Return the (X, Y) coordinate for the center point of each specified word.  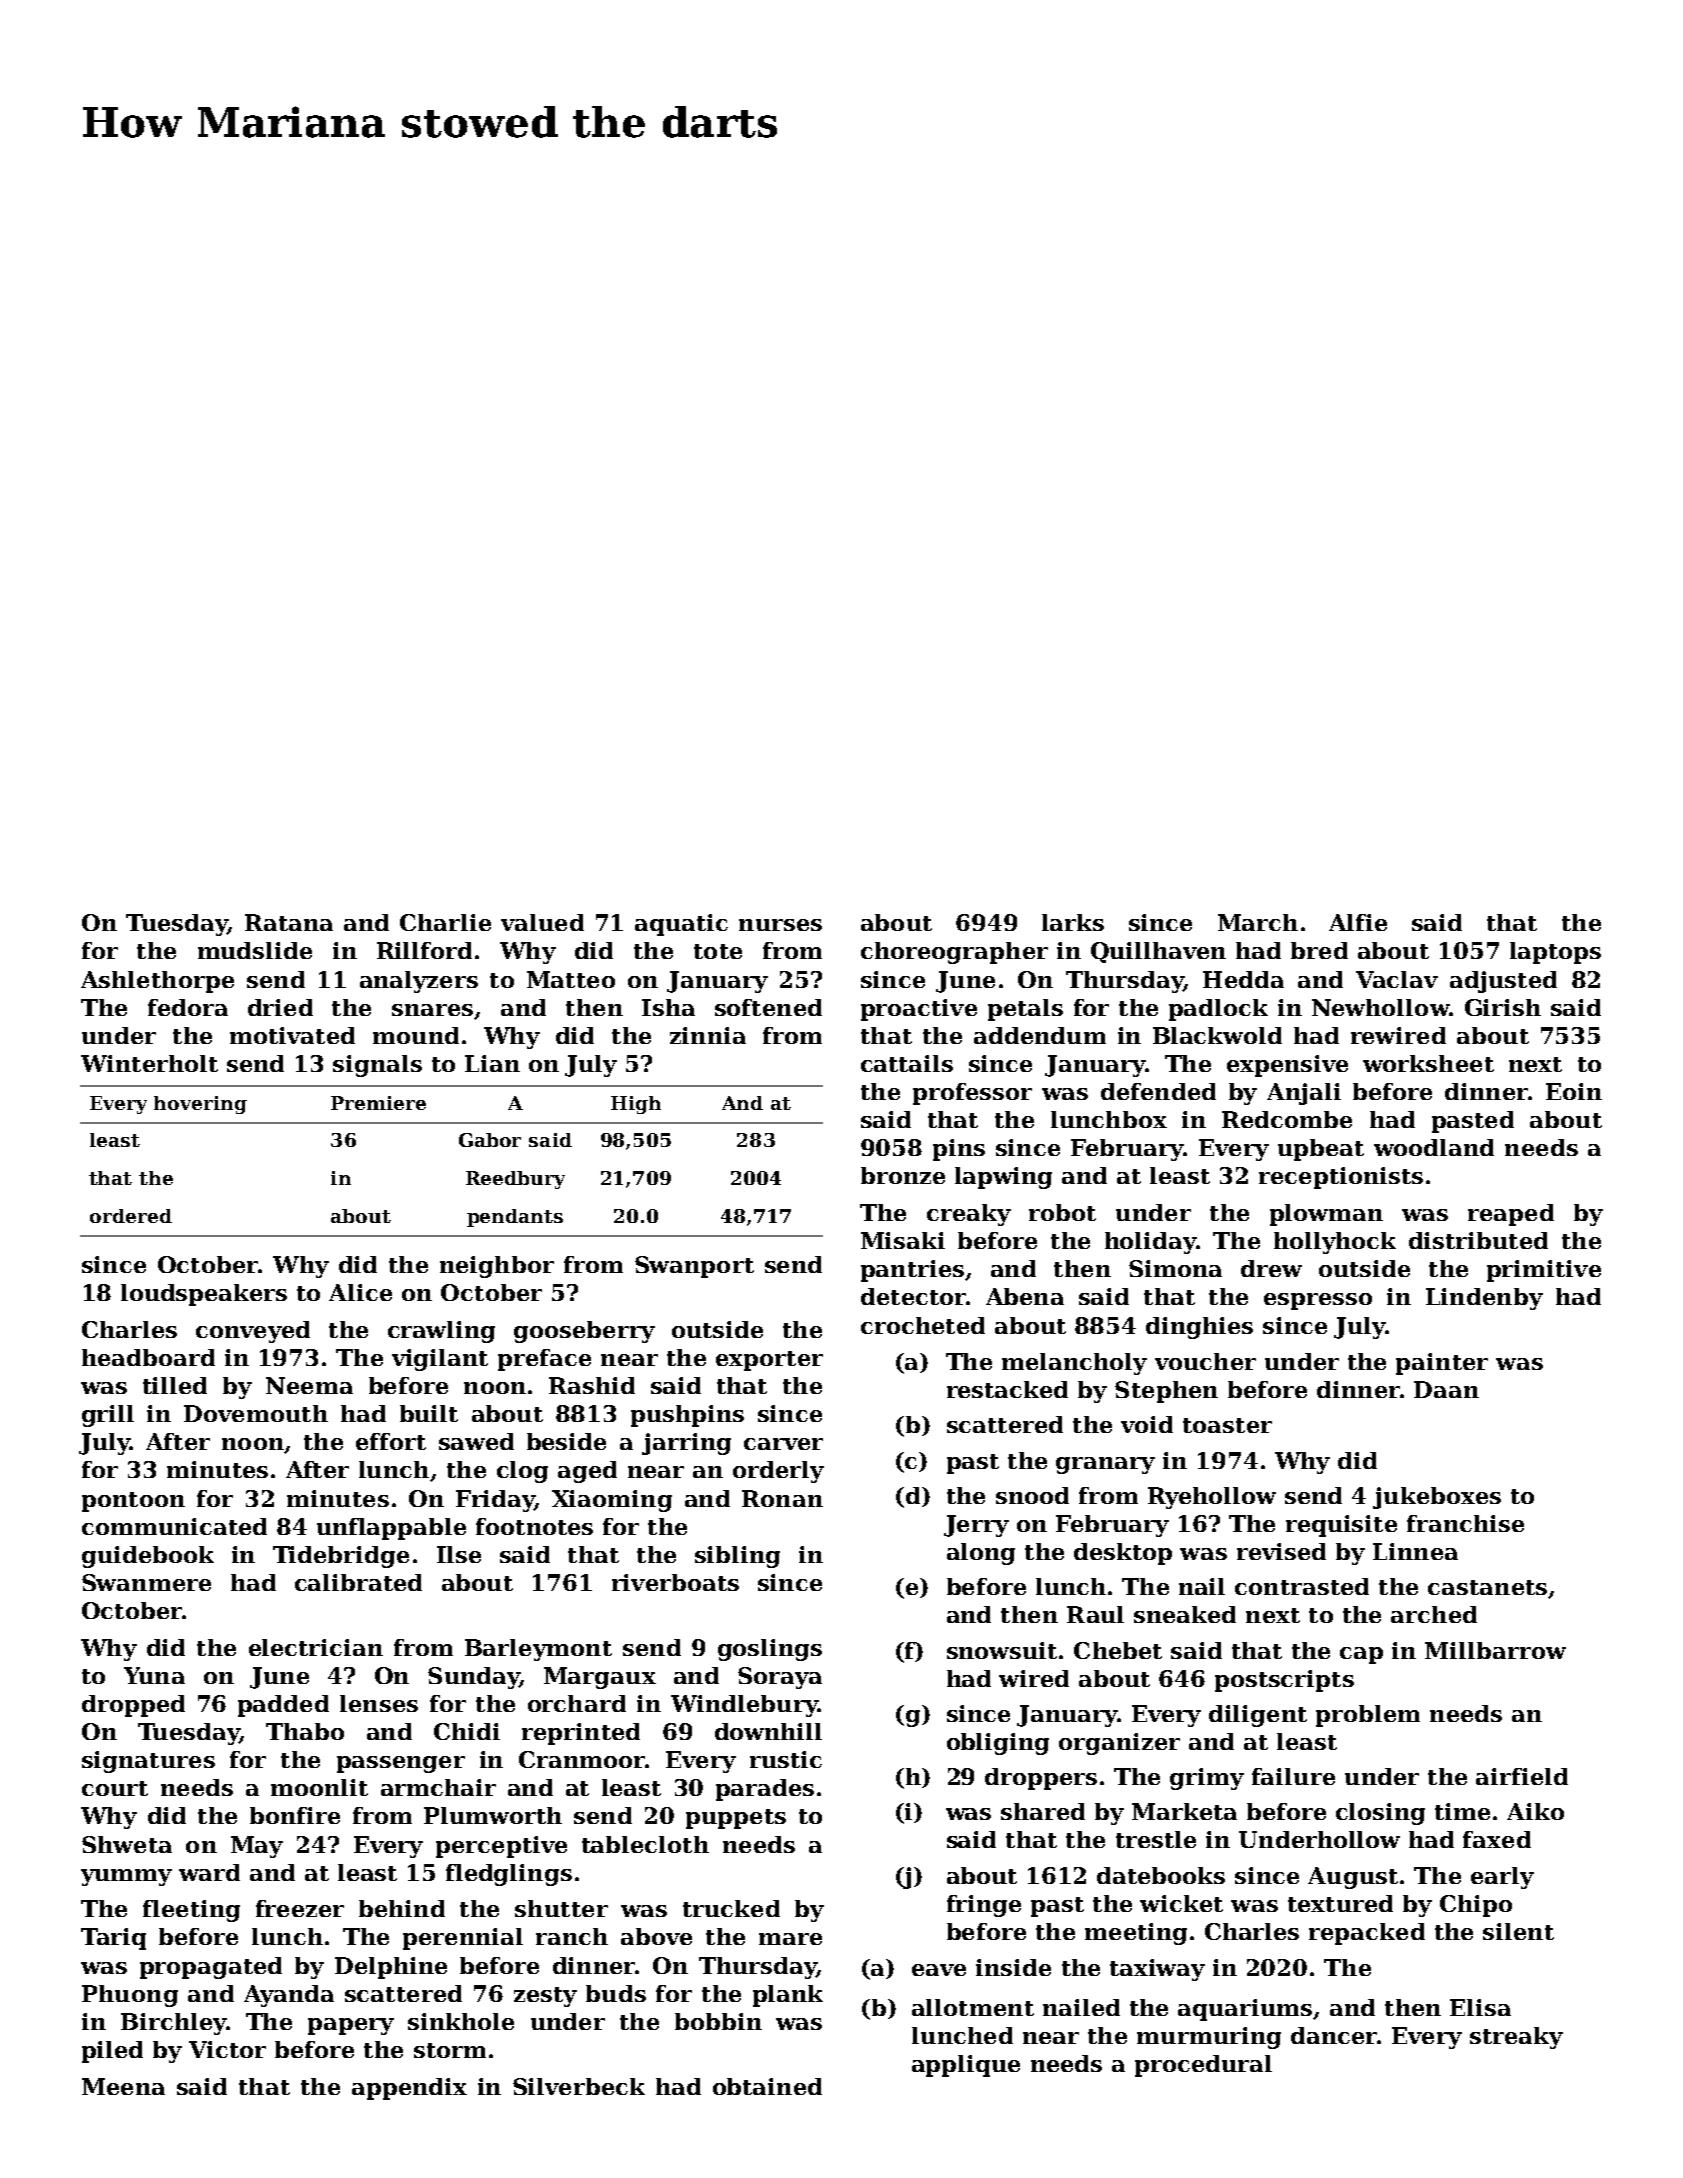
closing (1380, 1814)
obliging (998, 1744)
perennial (463, 1939)
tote (718, 951)
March (1258, 922)
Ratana (289, 922)
